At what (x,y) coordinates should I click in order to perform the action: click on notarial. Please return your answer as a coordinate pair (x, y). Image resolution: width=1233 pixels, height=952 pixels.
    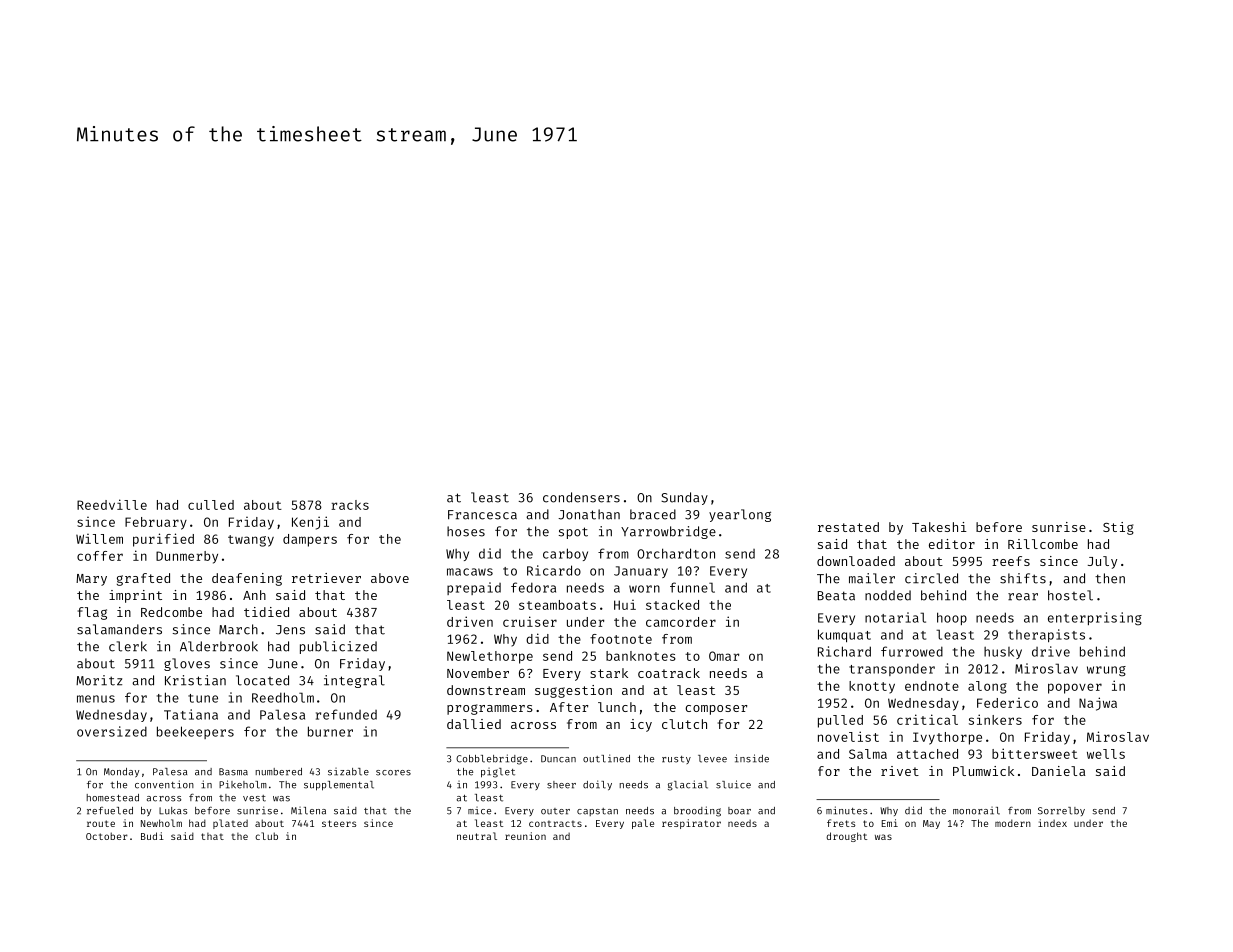
    Looking at the image, I should click on (895, 617).
